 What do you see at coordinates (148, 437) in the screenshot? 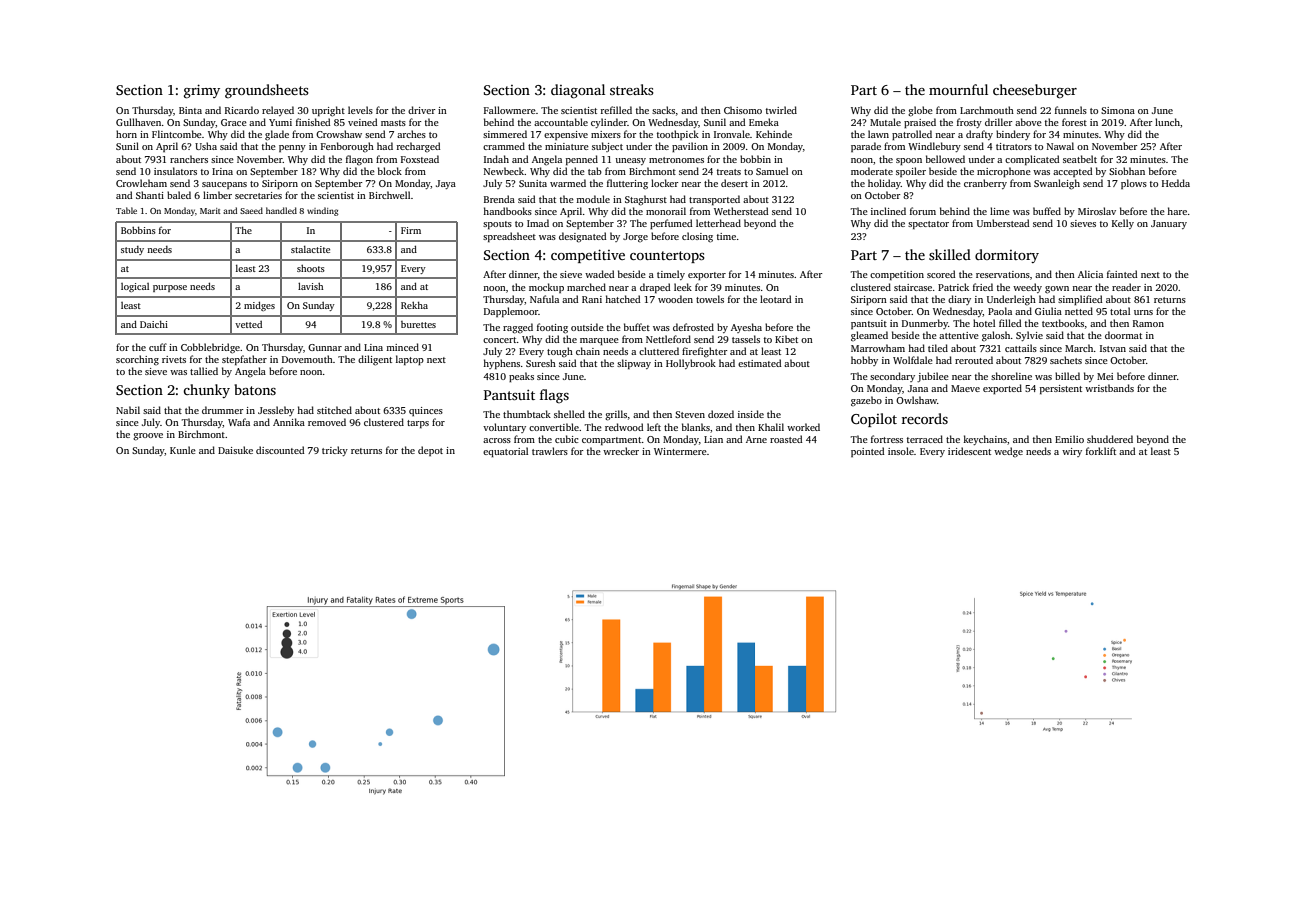
I see `groove` at bounding box center [148, 437].
